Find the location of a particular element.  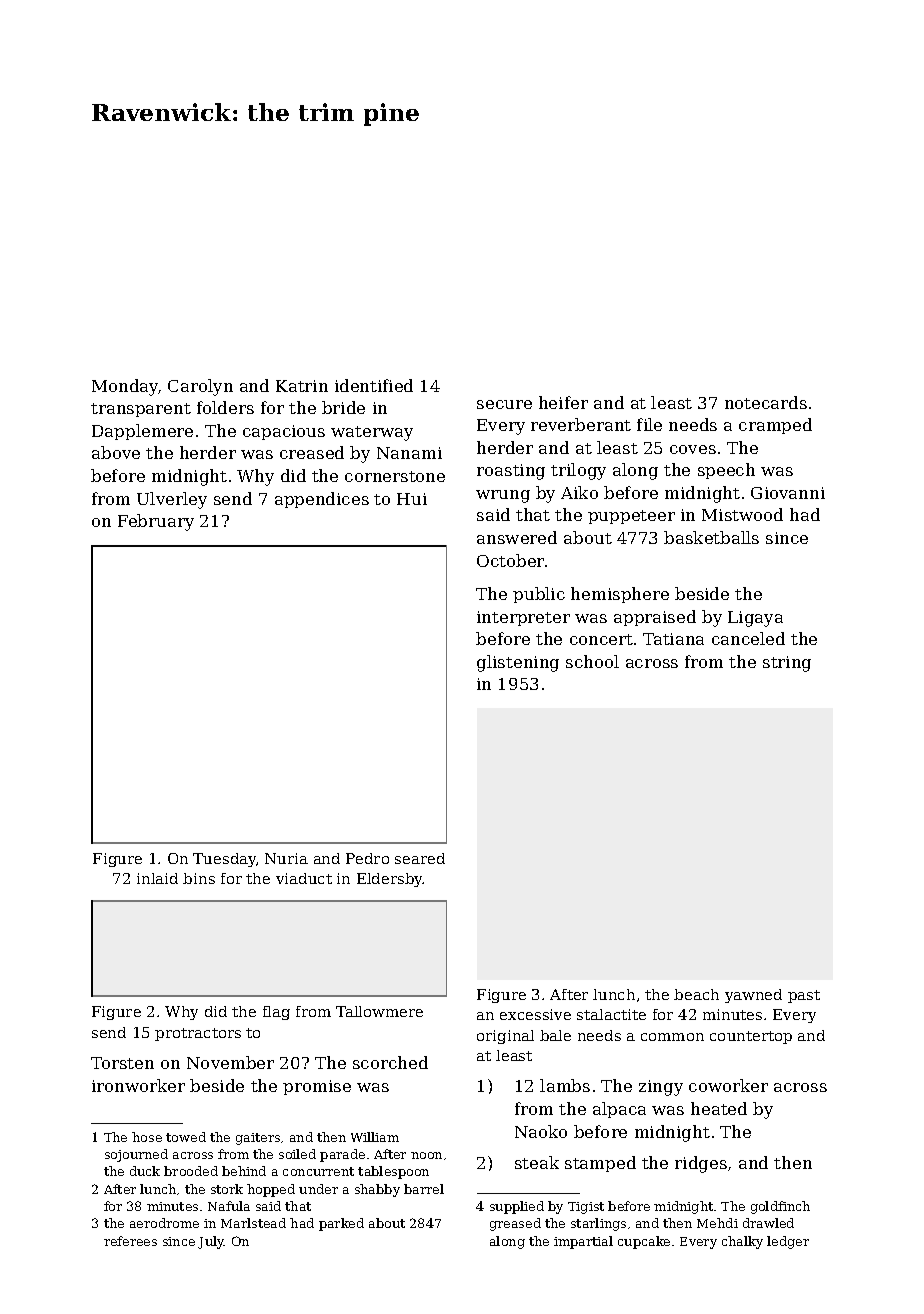

flag is located at coordinates (276, 1013).
